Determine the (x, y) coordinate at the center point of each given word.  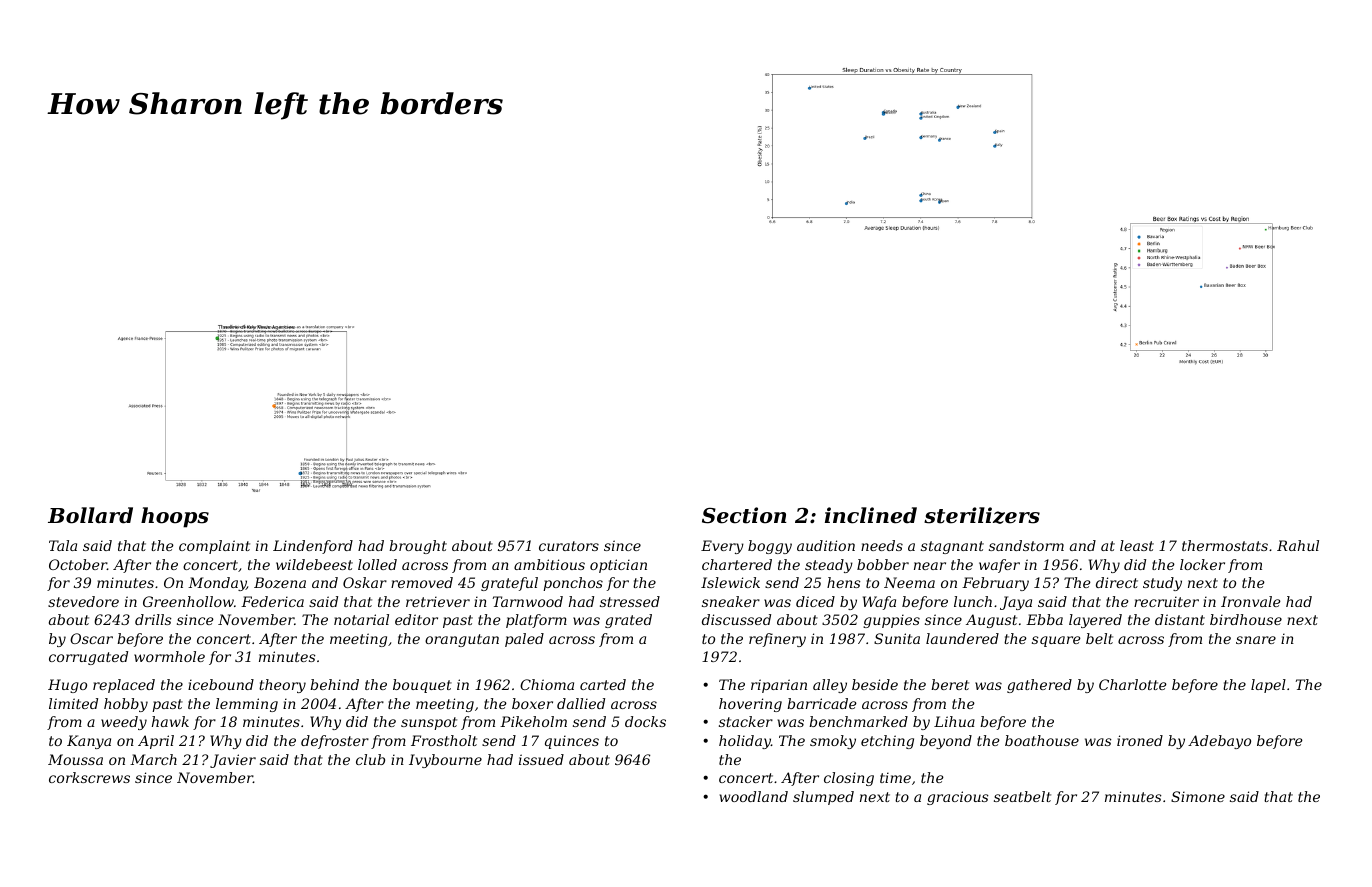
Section (744, 515)
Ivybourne (445, 761)
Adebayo (1219, 742)
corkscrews (89, 777)
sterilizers (982, 515)
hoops (175, 517)
